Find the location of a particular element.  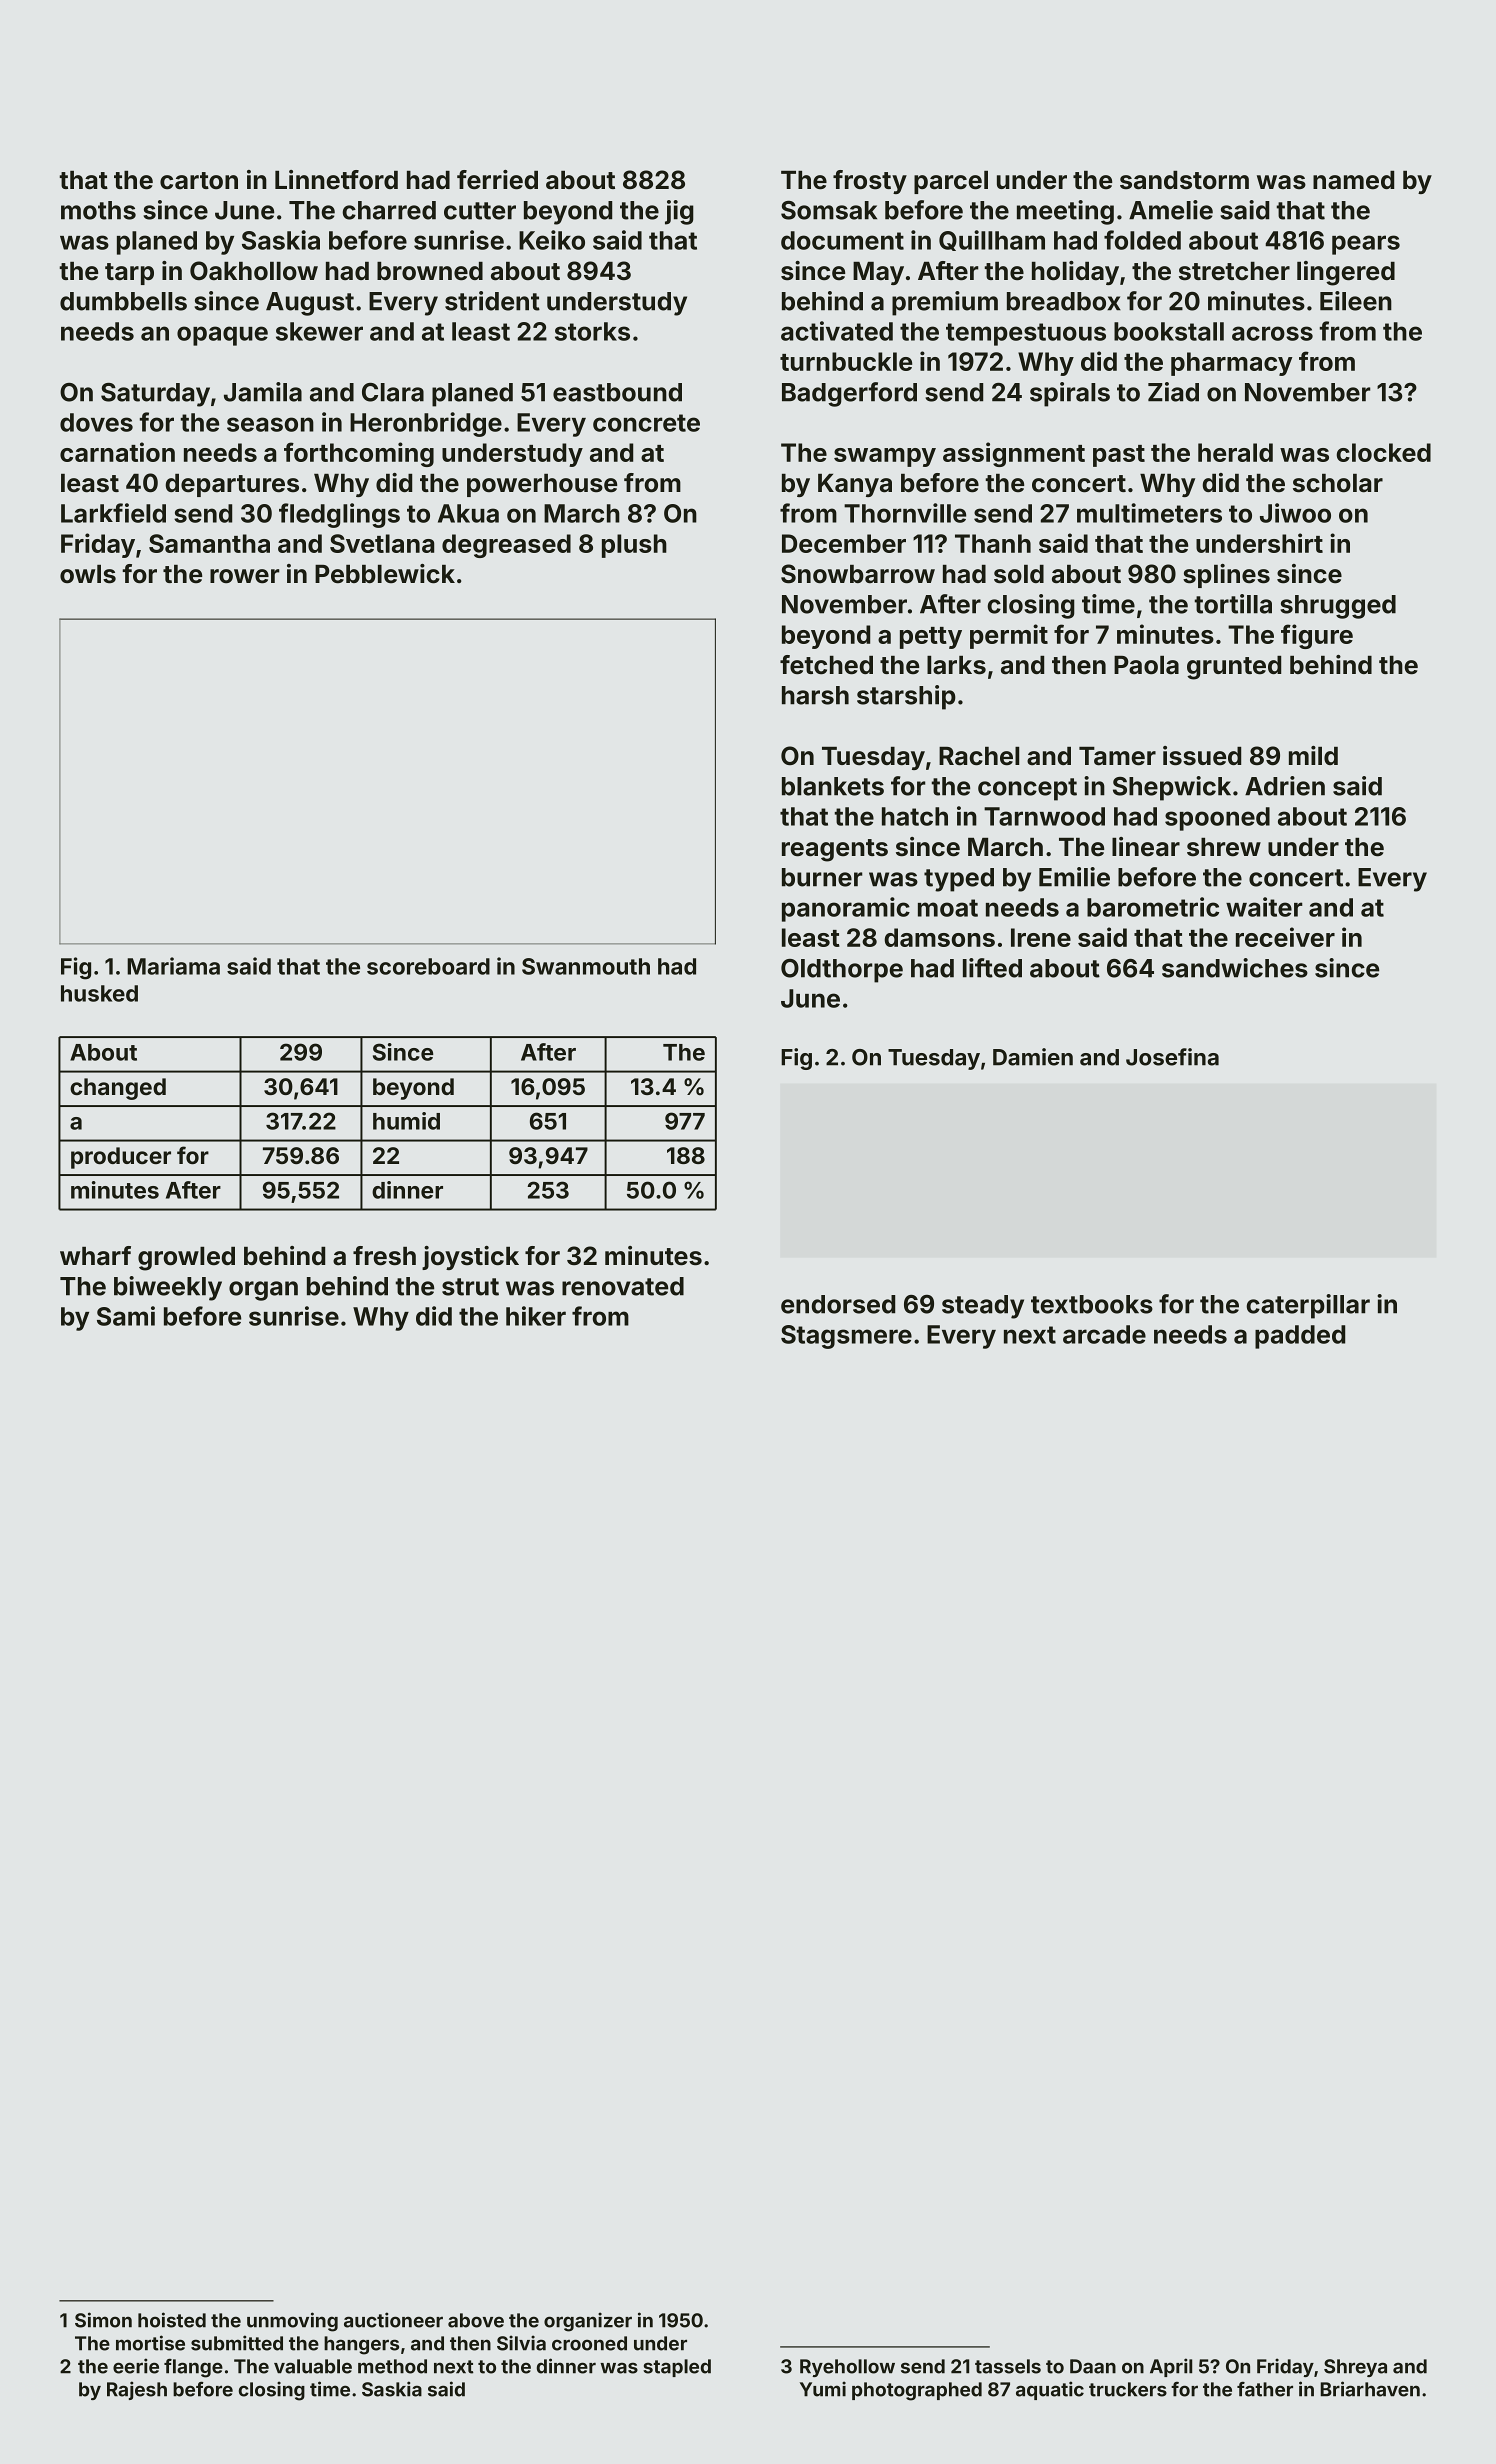

moths is located at coordinates (98, 210).
